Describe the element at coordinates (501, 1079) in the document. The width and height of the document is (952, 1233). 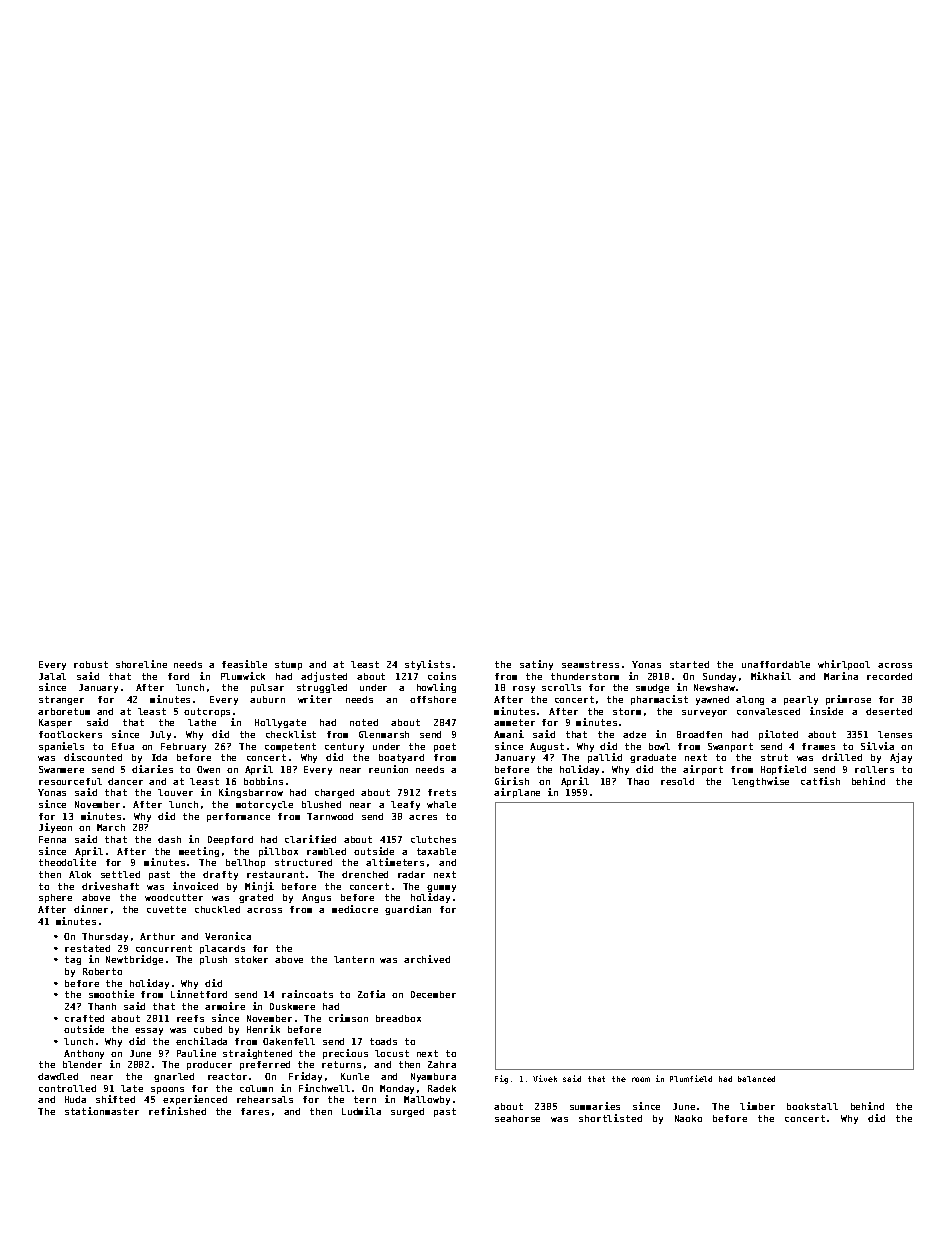
I see `Fig` at that location.
